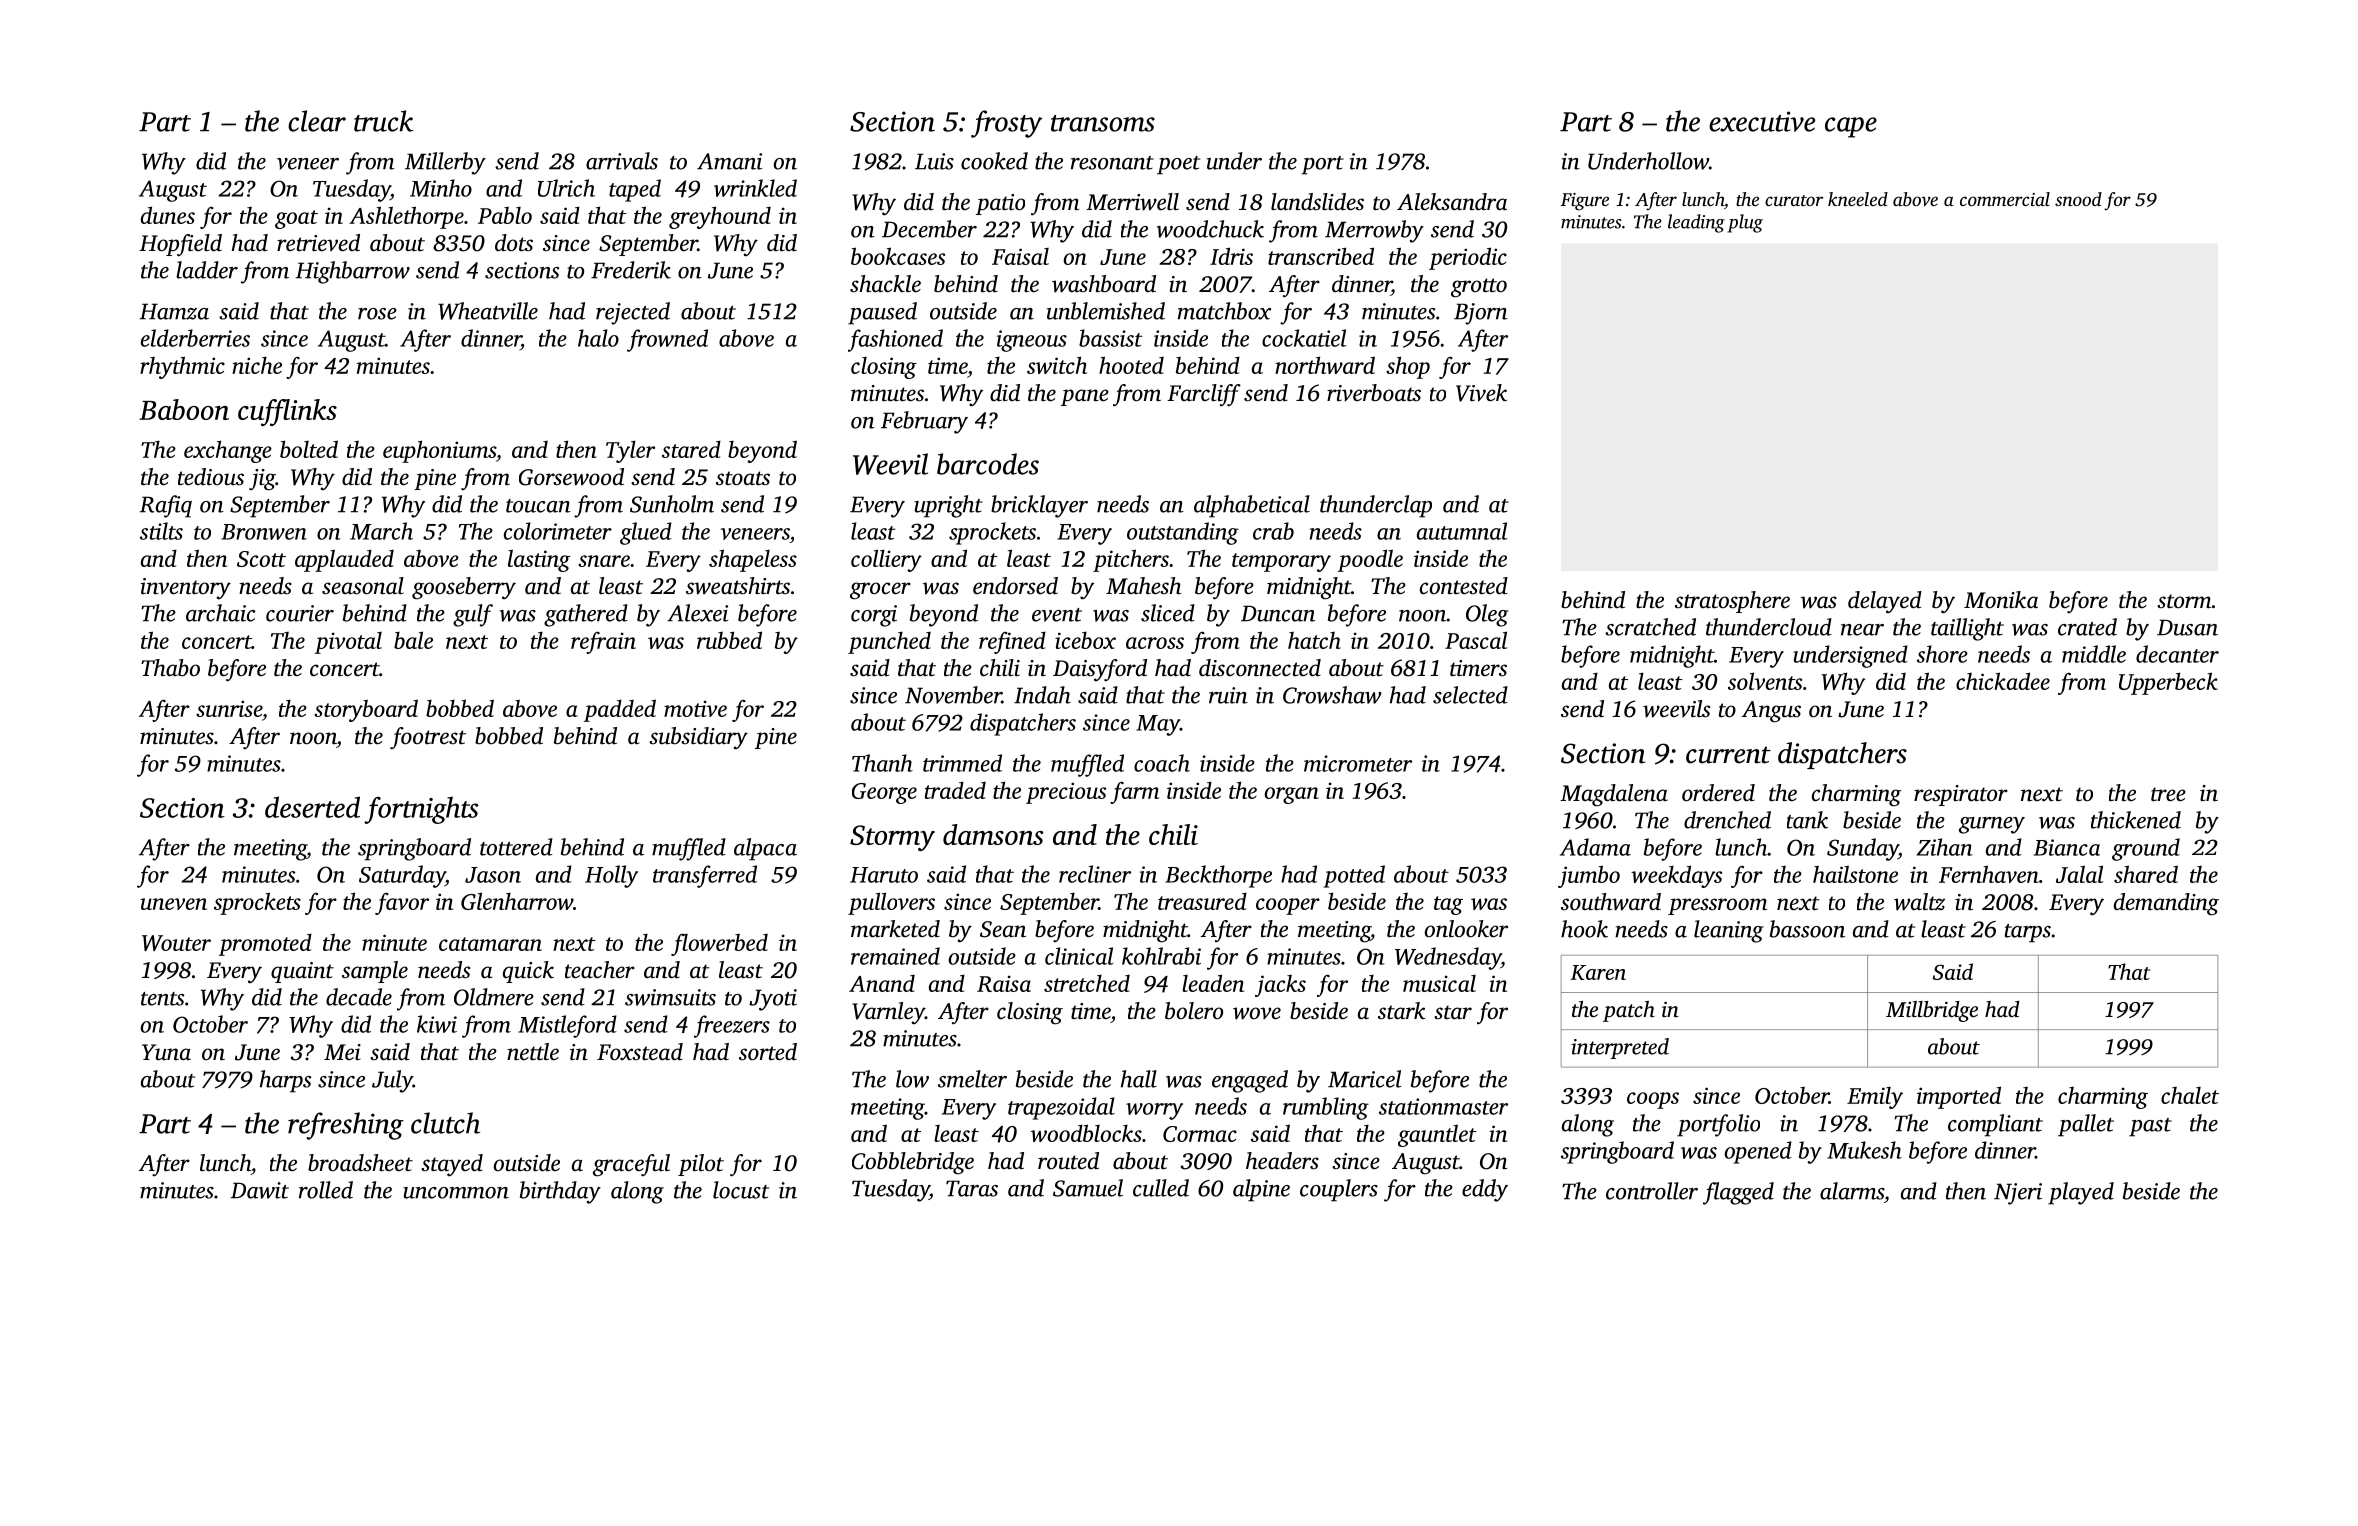  What do you see at coordinates (1650, 627) in the image?
I see `scratched` at bounding box center [1650, 627].
